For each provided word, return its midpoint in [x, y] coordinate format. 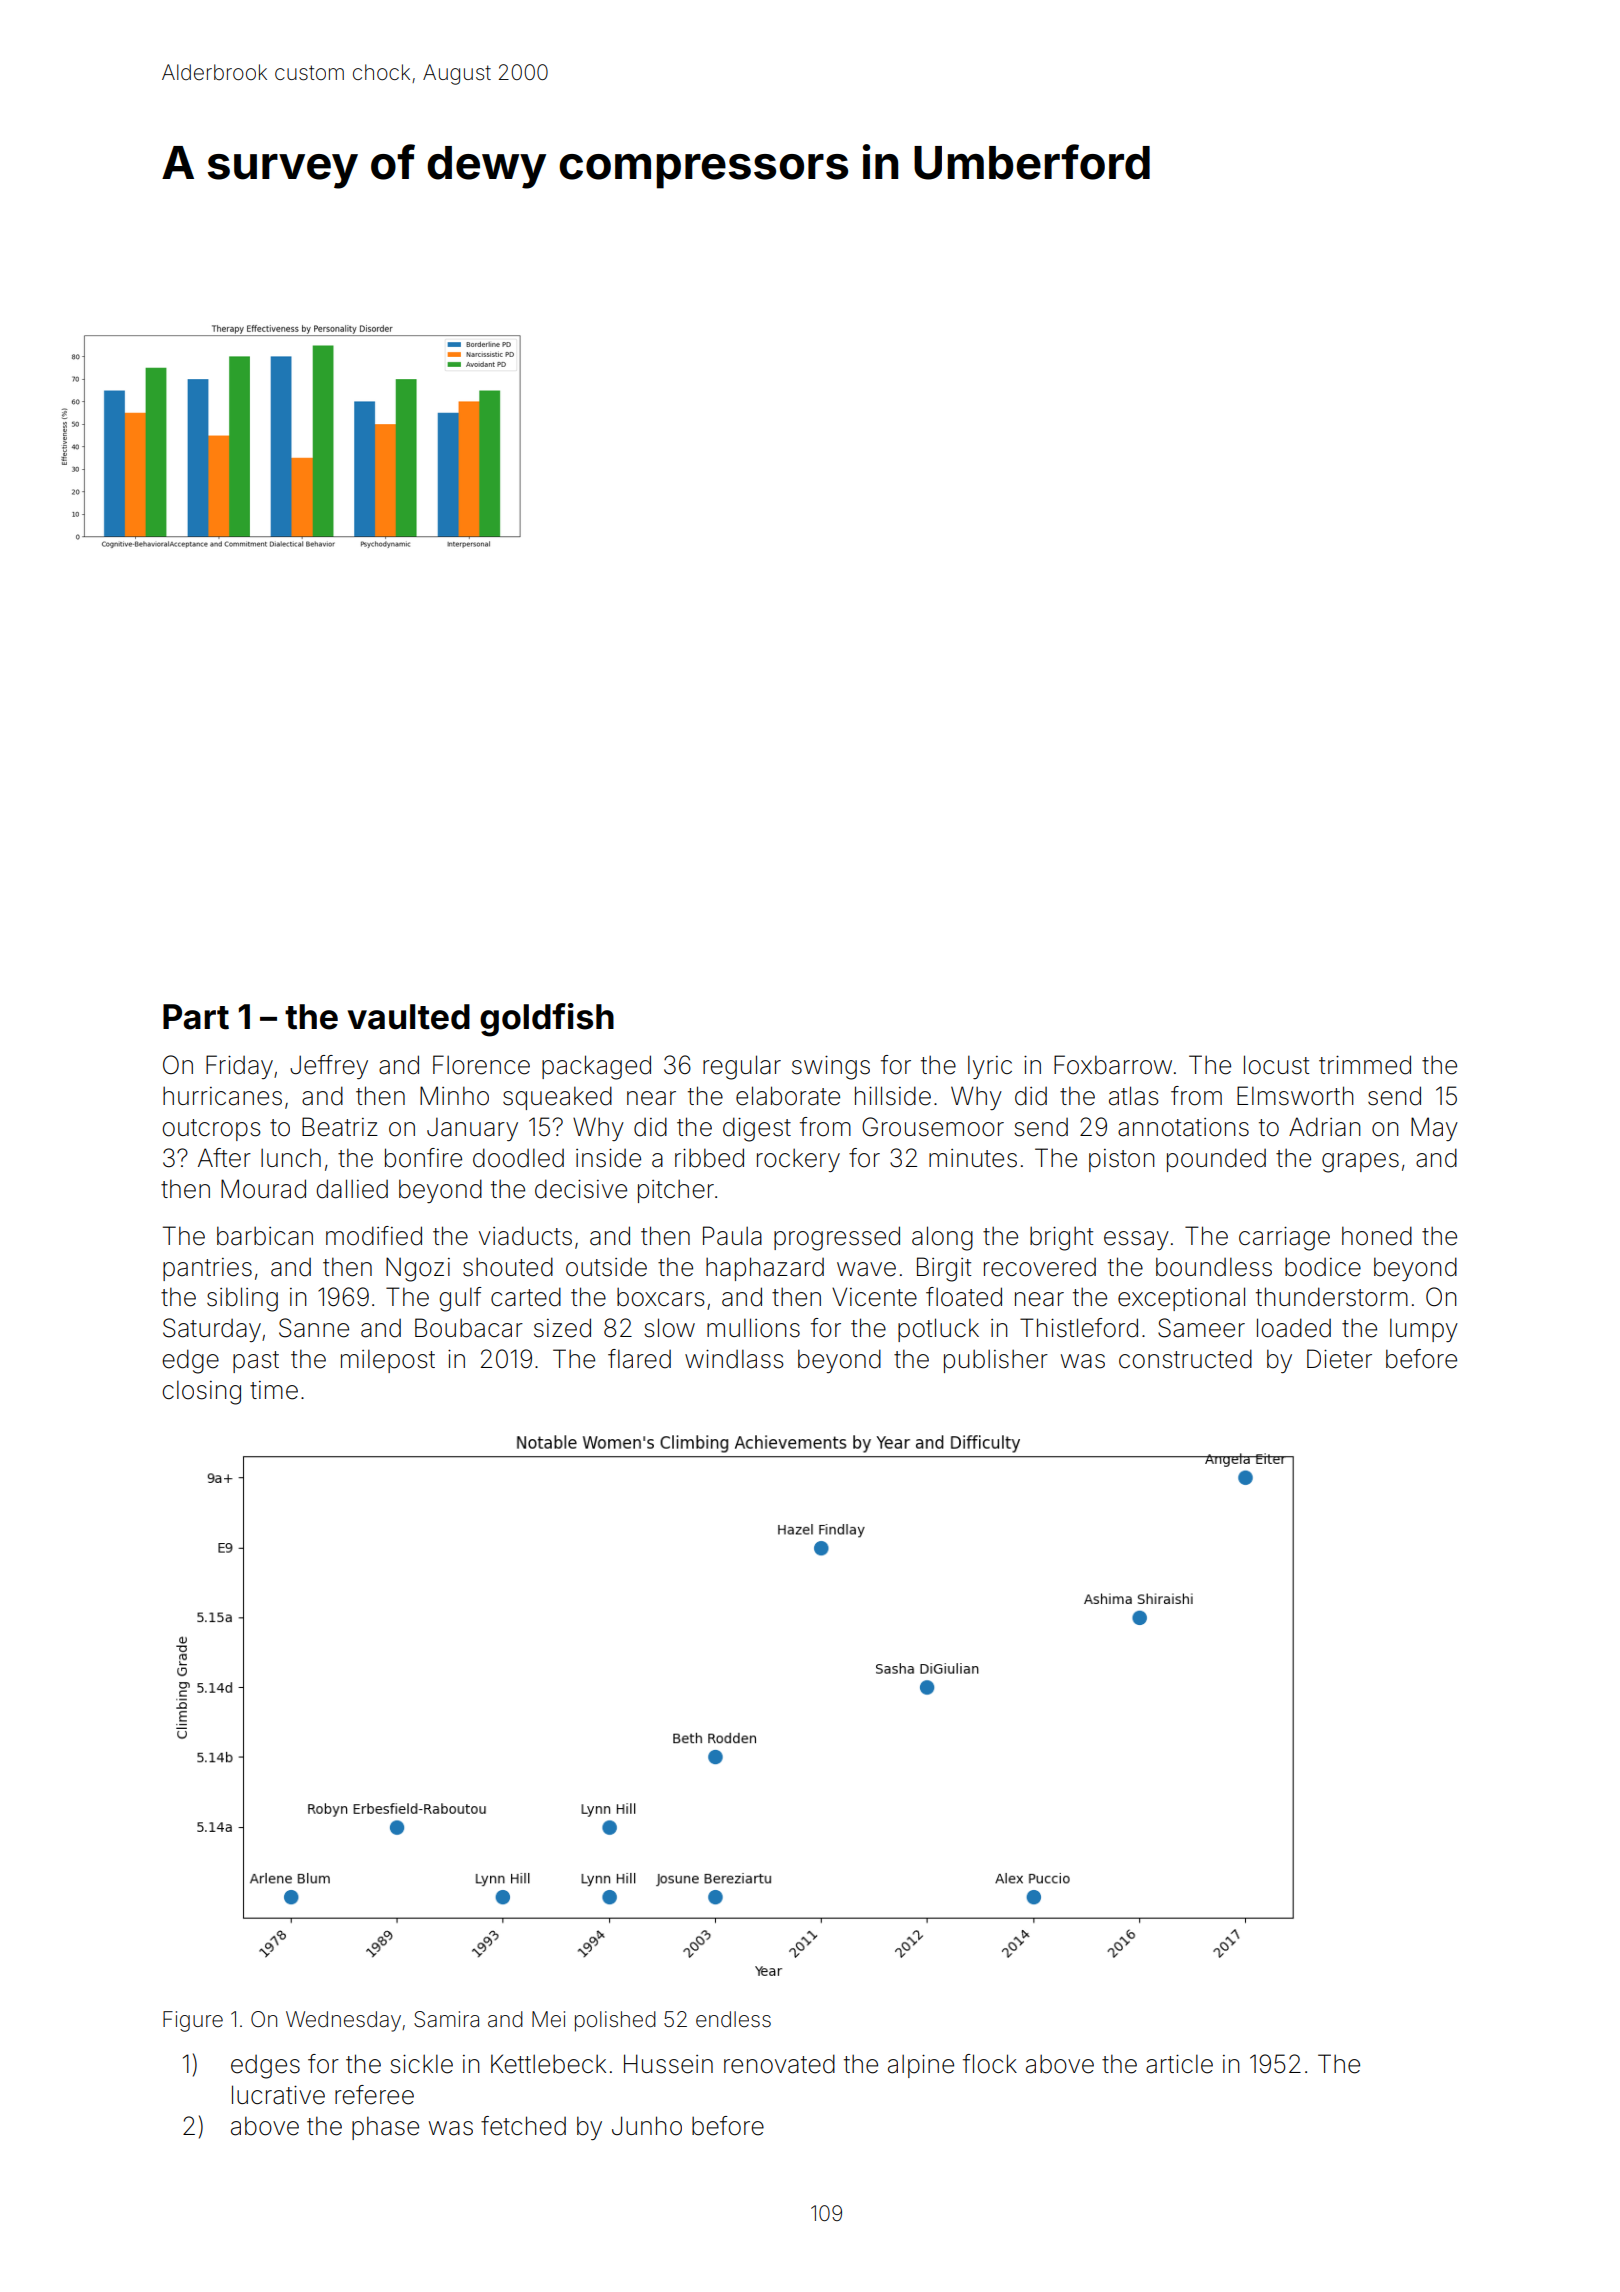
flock [990, 2064]
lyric [990, 1067]
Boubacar [469, 1328]
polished [615, 2021]
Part [196, 1017]
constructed [1185, 1359]
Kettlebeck [548, 2064]
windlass [734, 1359]
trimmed [1365, 1065]
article [1179, 2064]
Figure [193, 2021]
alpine [921, 2066]
